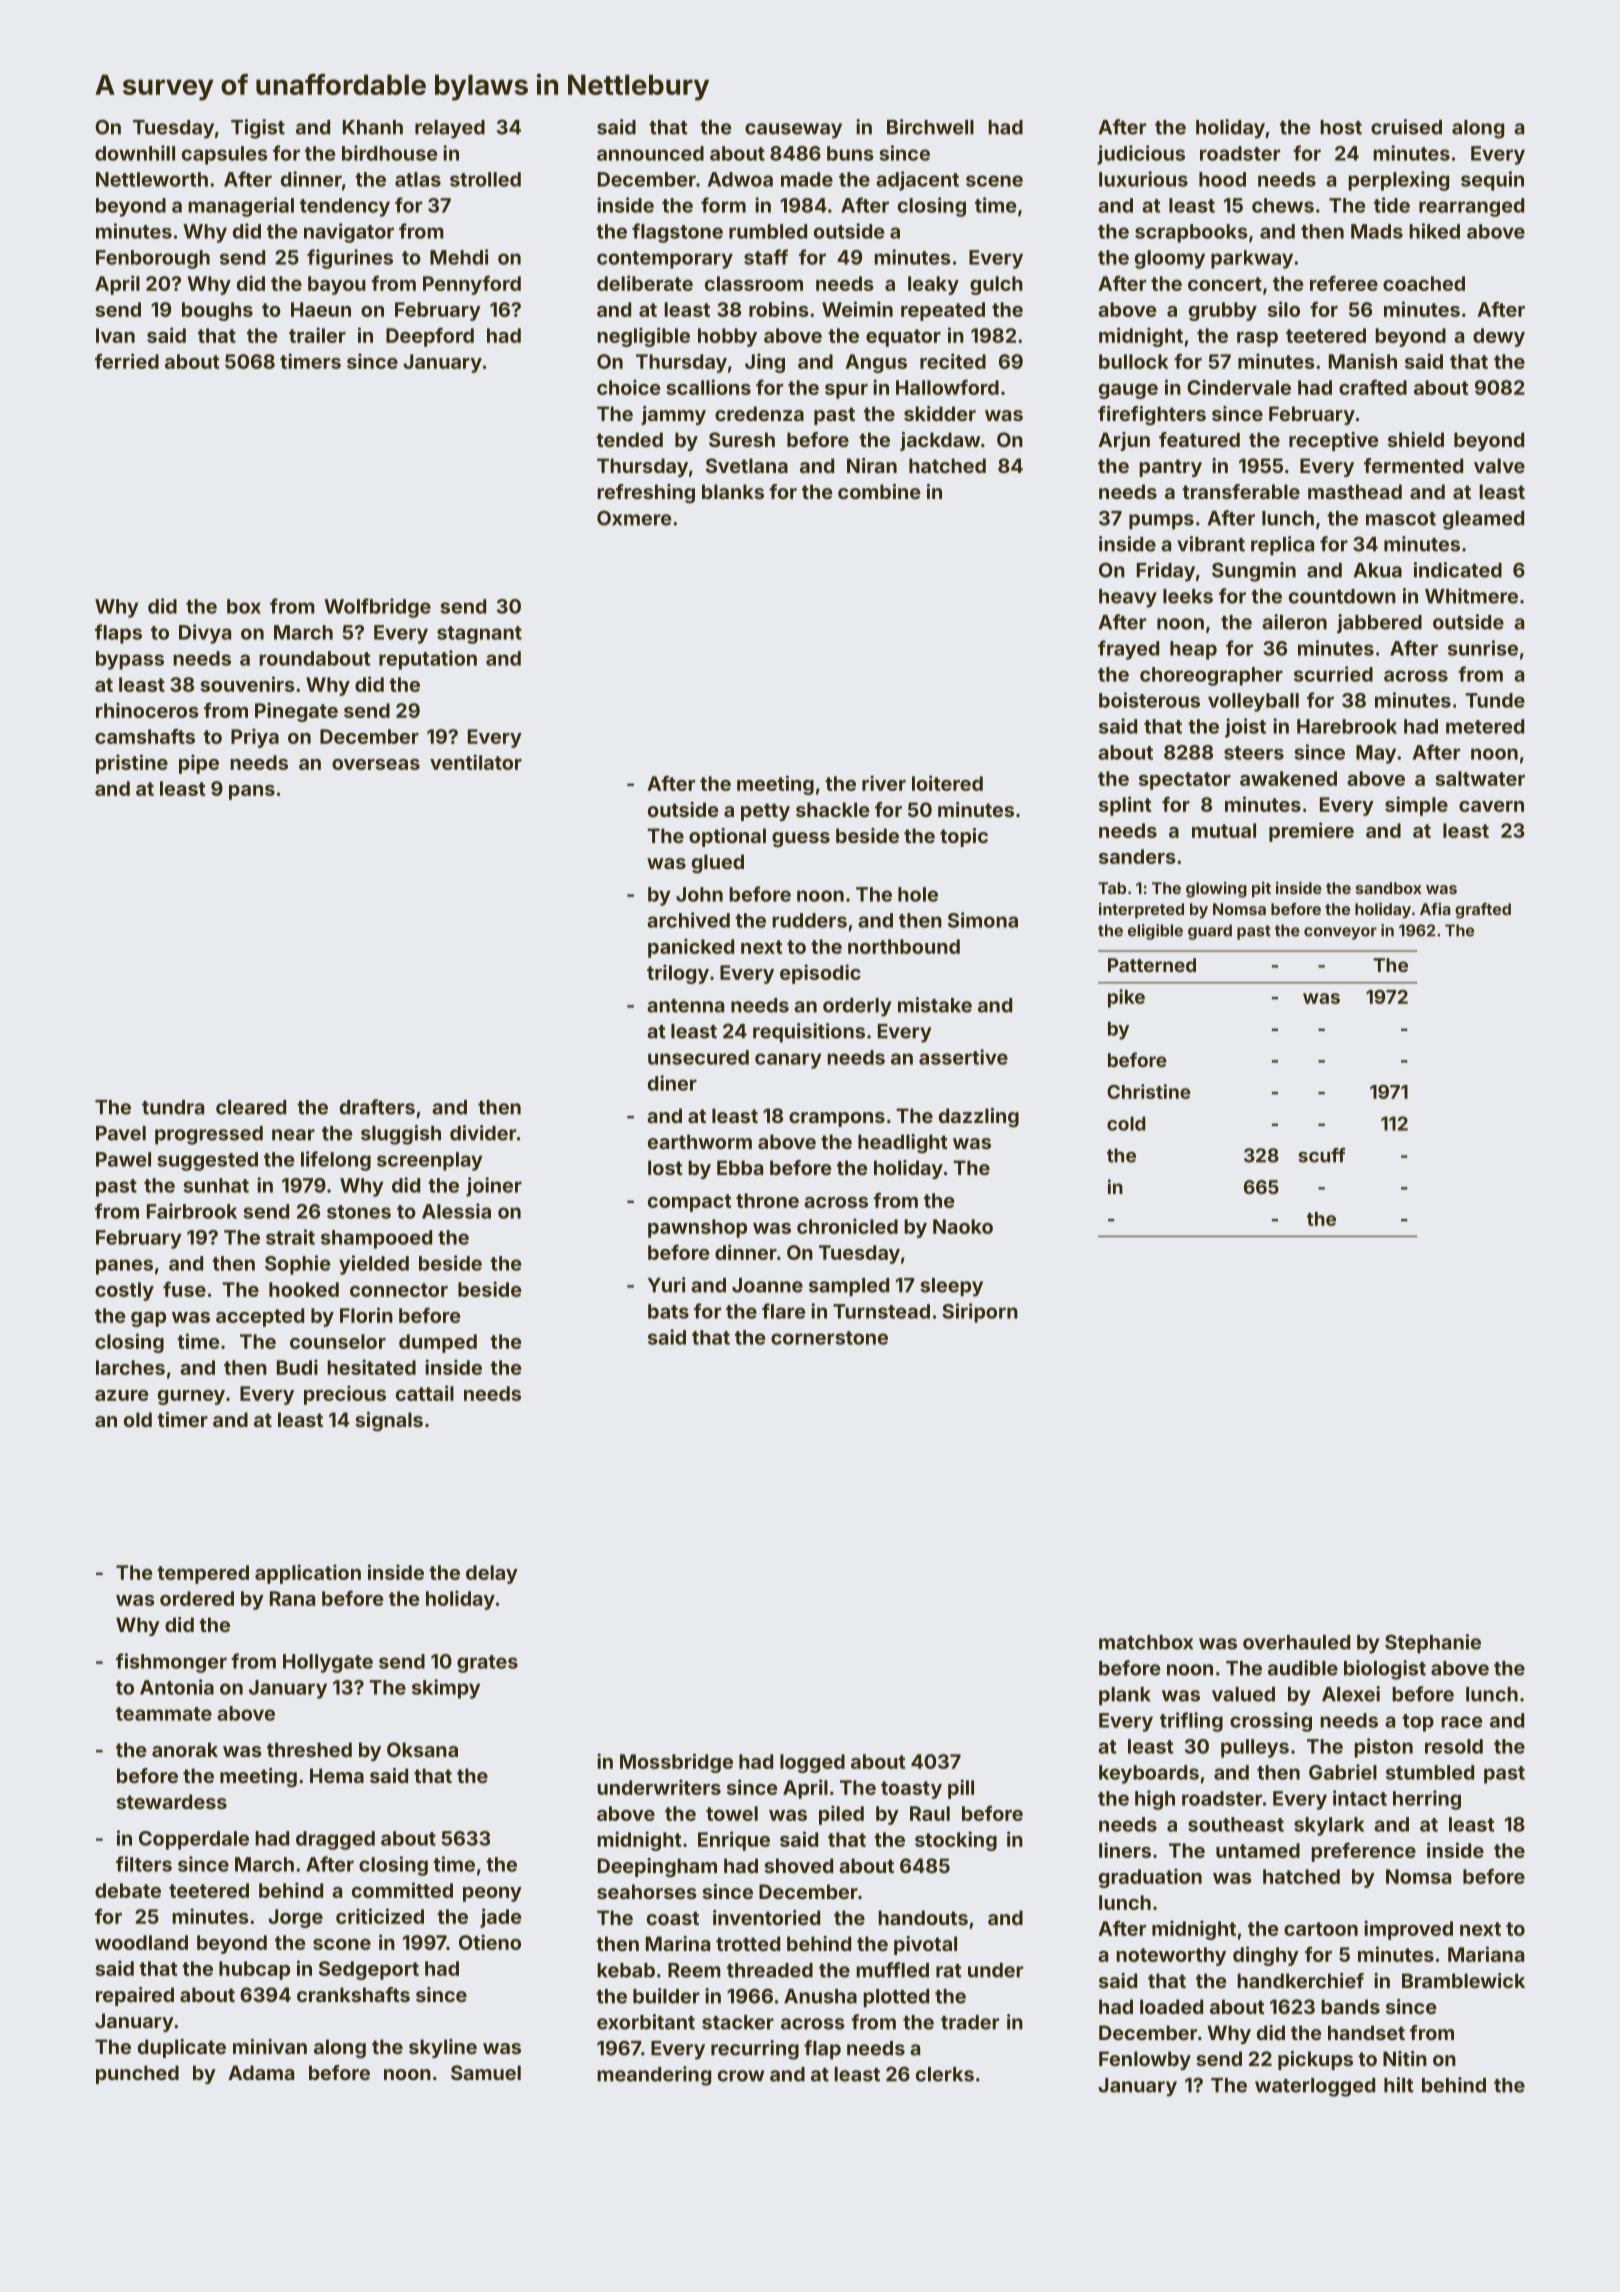  What do you see at coordinates (425, 1393) in the document?
I see `cattail` at bounding box center [425, 1393].
